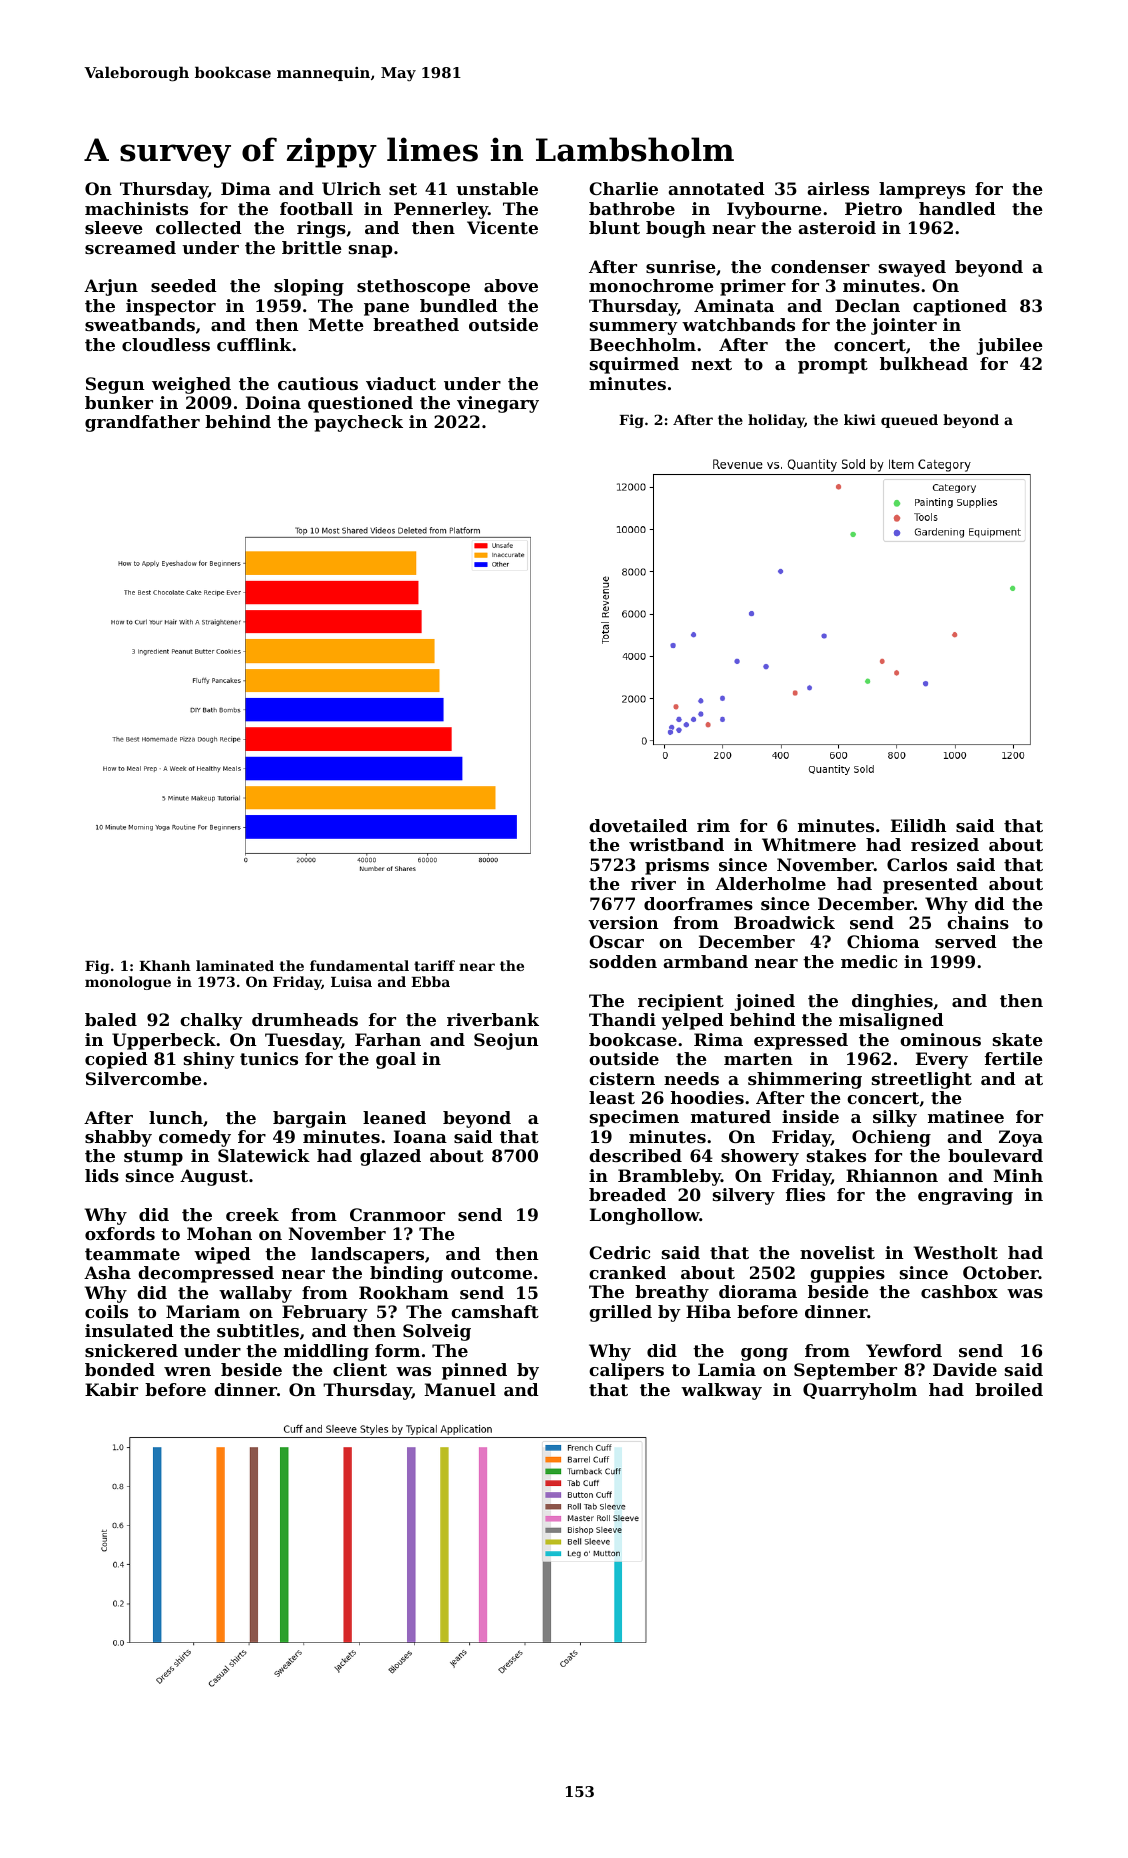 The height and width of the screenshot is (1858, 1128). Describe the element at coordinates (165, 965) in the screenshot. I see `Khanh` at that location.
